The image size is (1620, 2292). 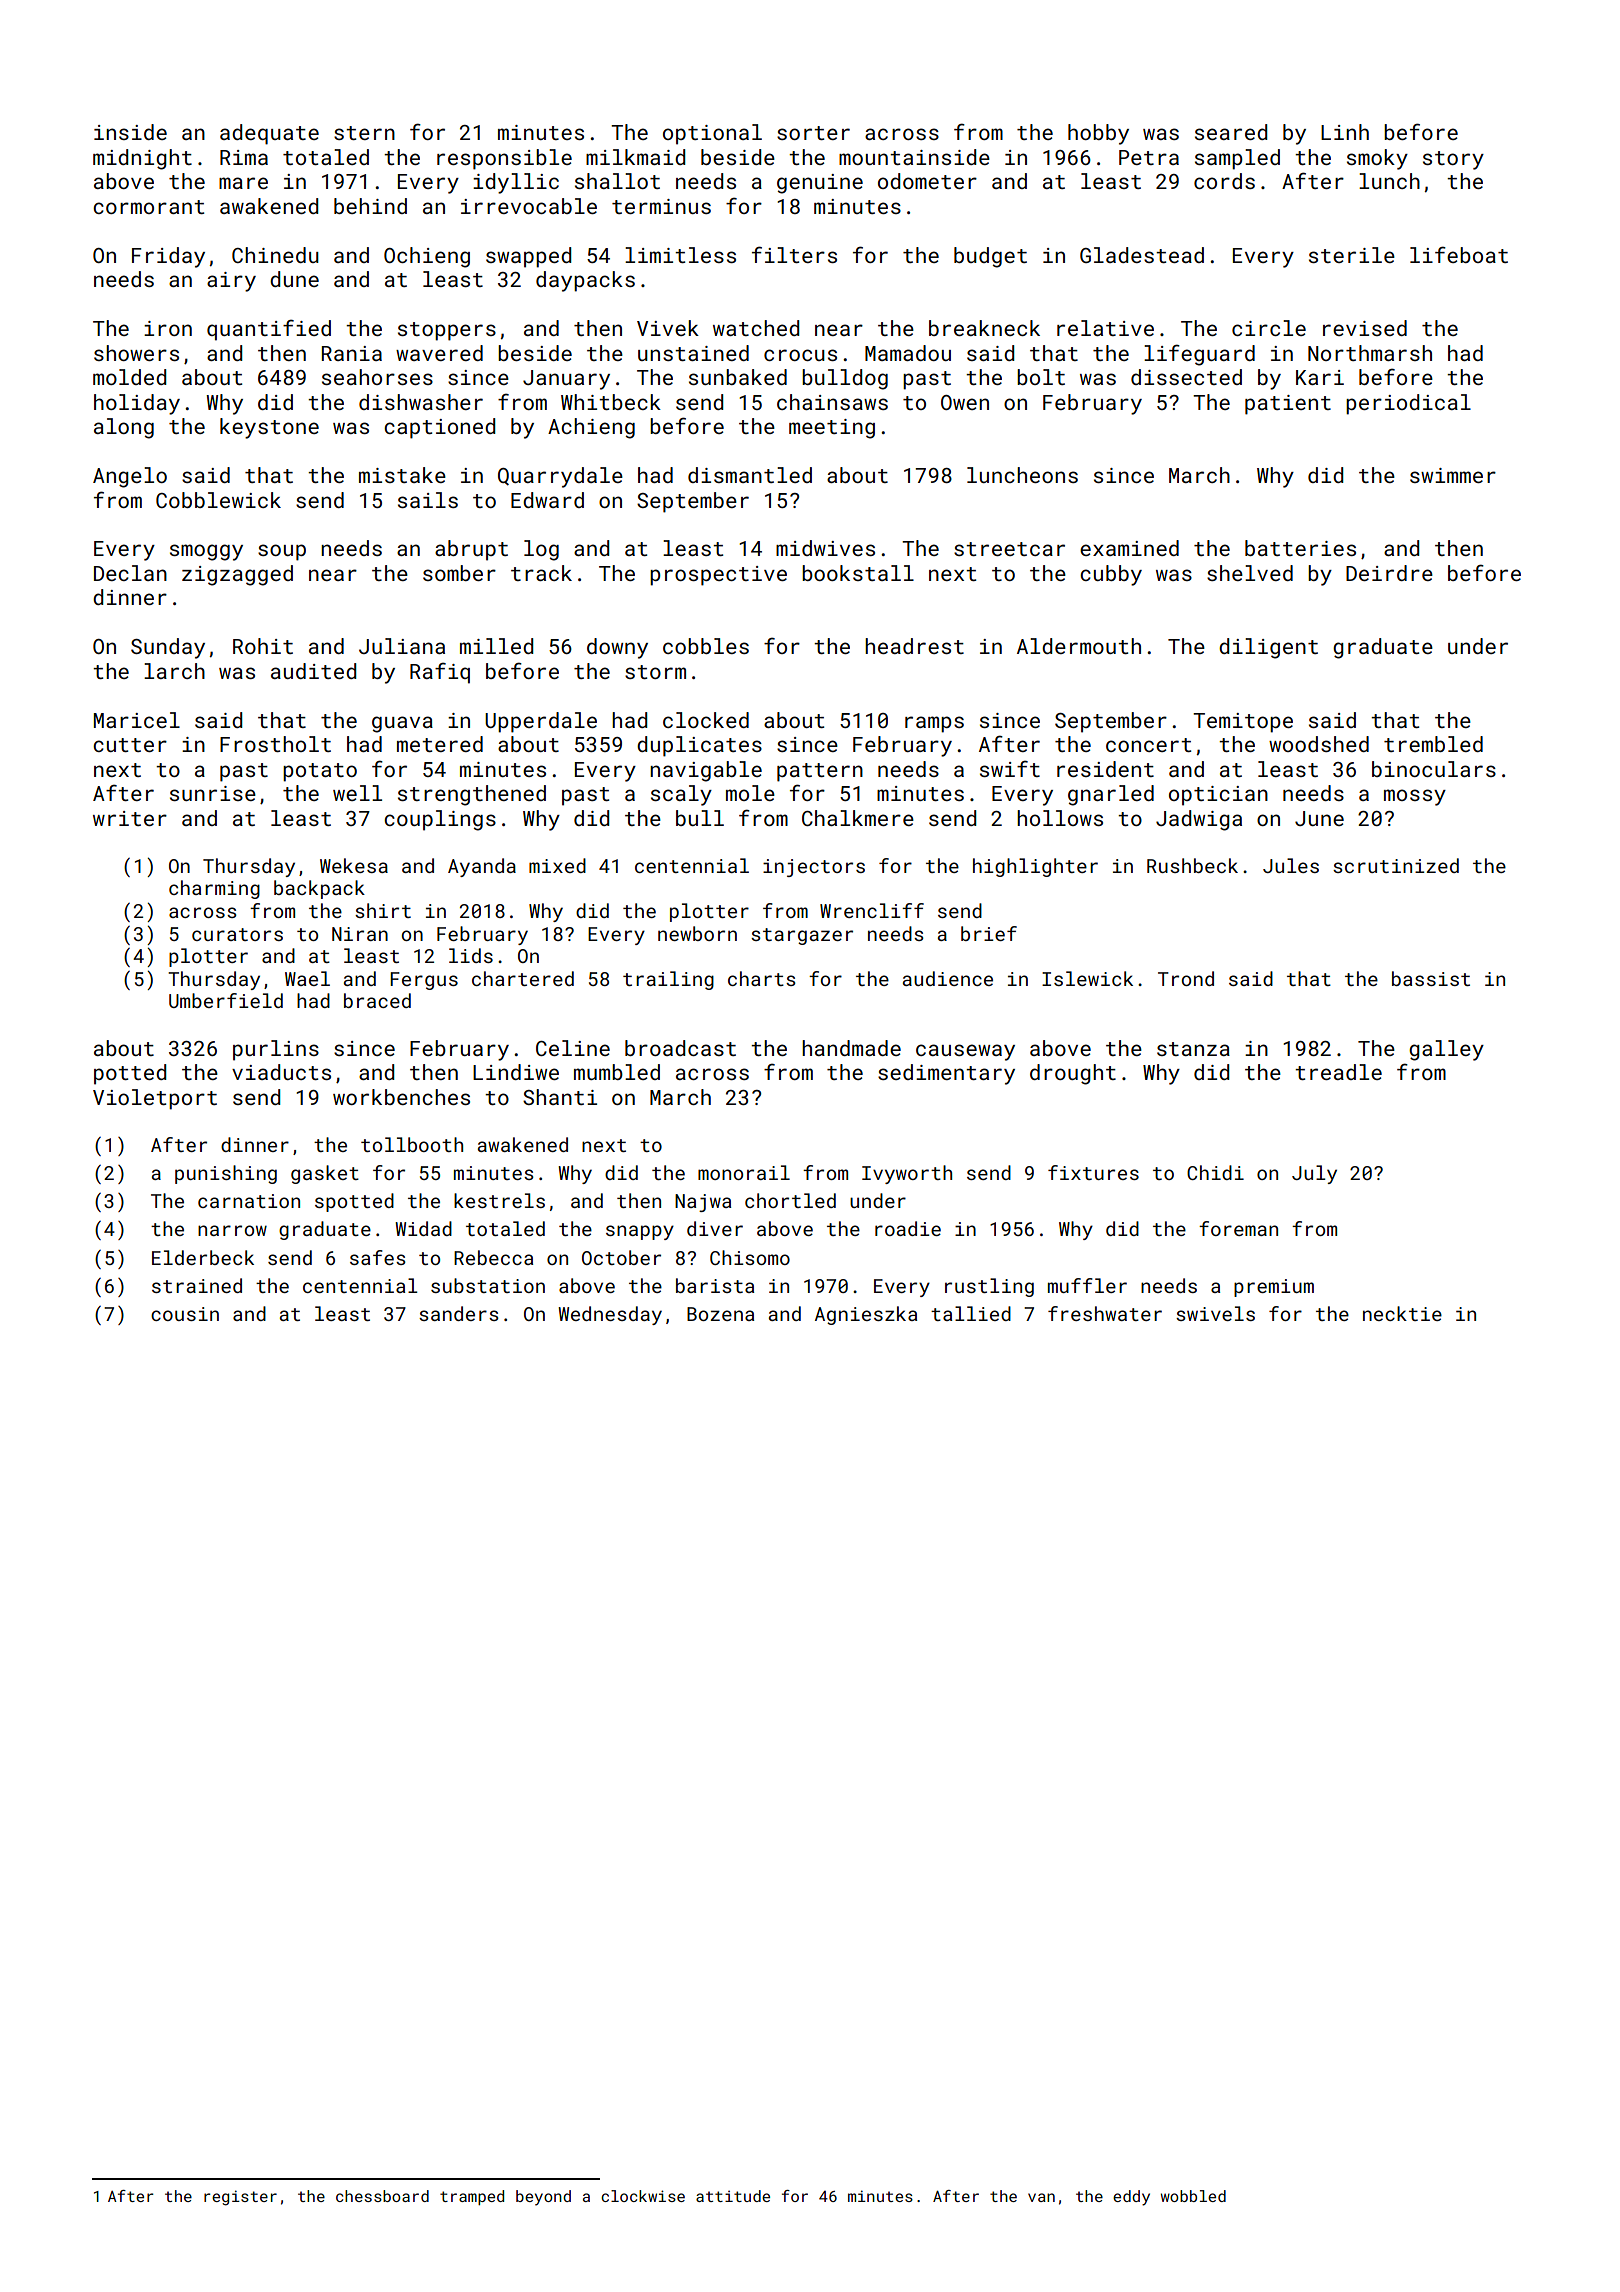 I want to click on watched, so click(x=756, y=328).
